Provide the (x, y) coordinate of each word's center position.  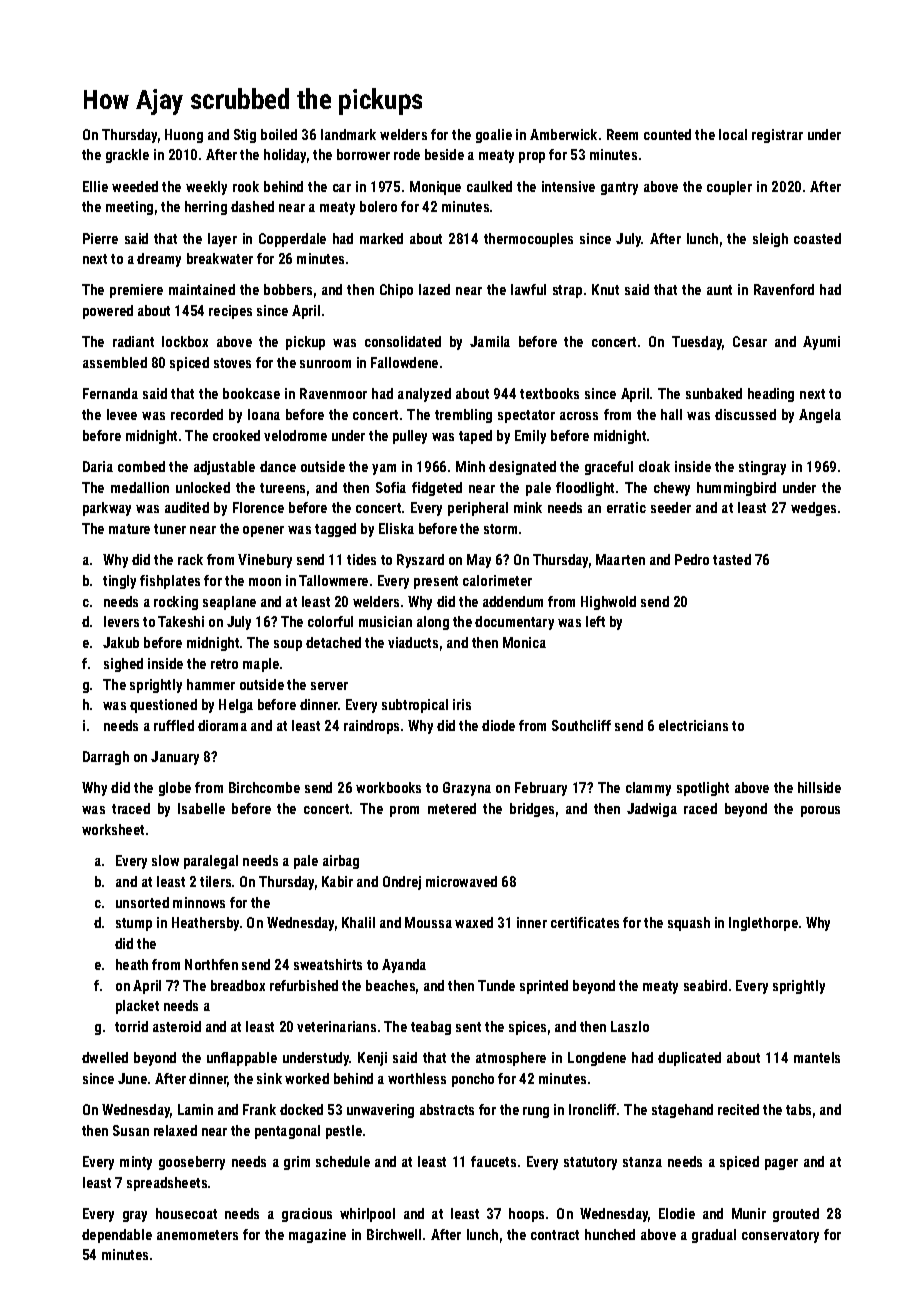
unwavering (380, 1111)
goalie (494, 136)
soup (288, 645)
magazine (317, 1236)
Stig (245, 136)
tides (361, 559)
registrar (777, 136)
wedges (813, 509)
